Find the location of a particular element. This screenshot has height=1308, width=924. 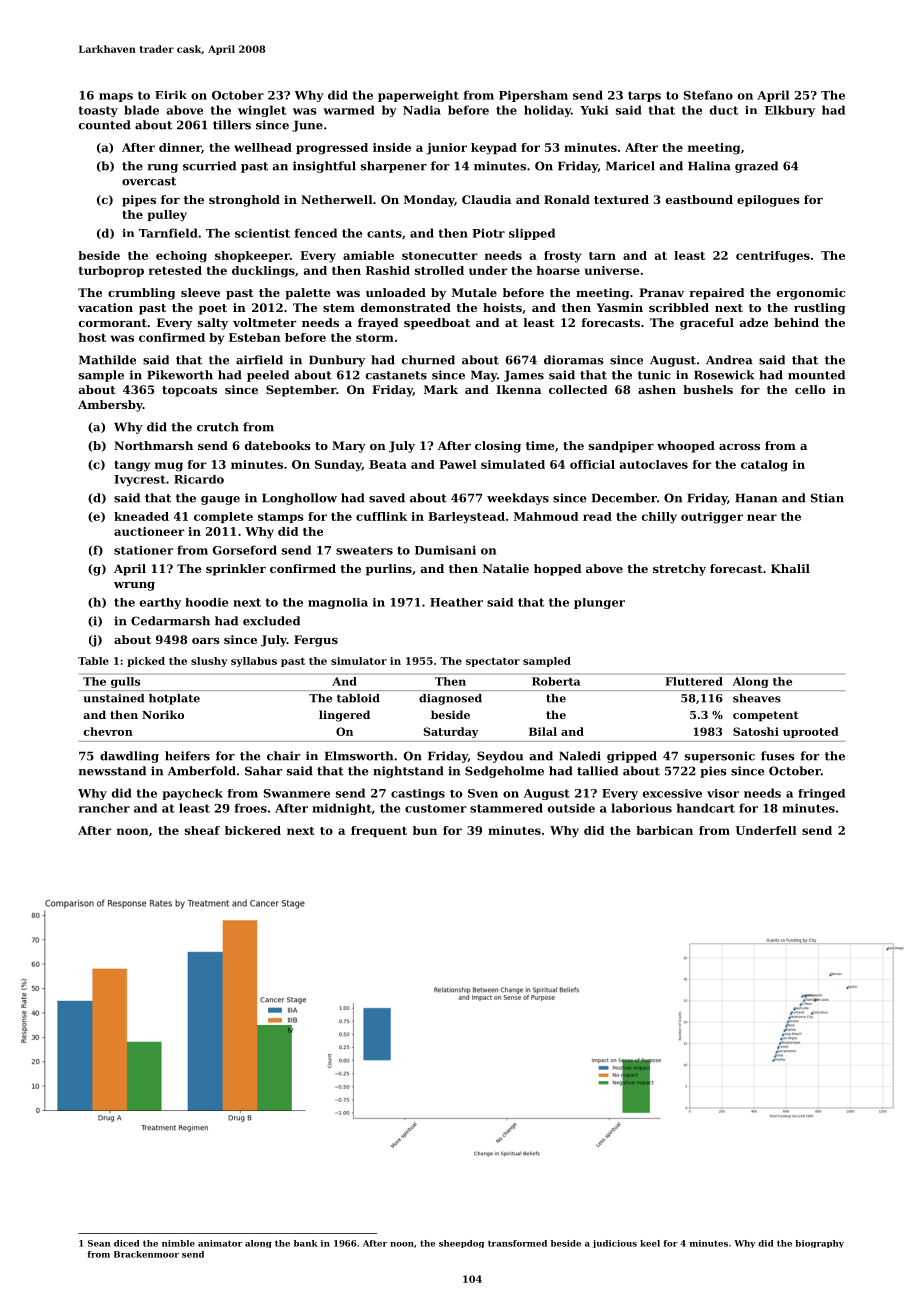

transformed is located at coordinates (517, 1243).
